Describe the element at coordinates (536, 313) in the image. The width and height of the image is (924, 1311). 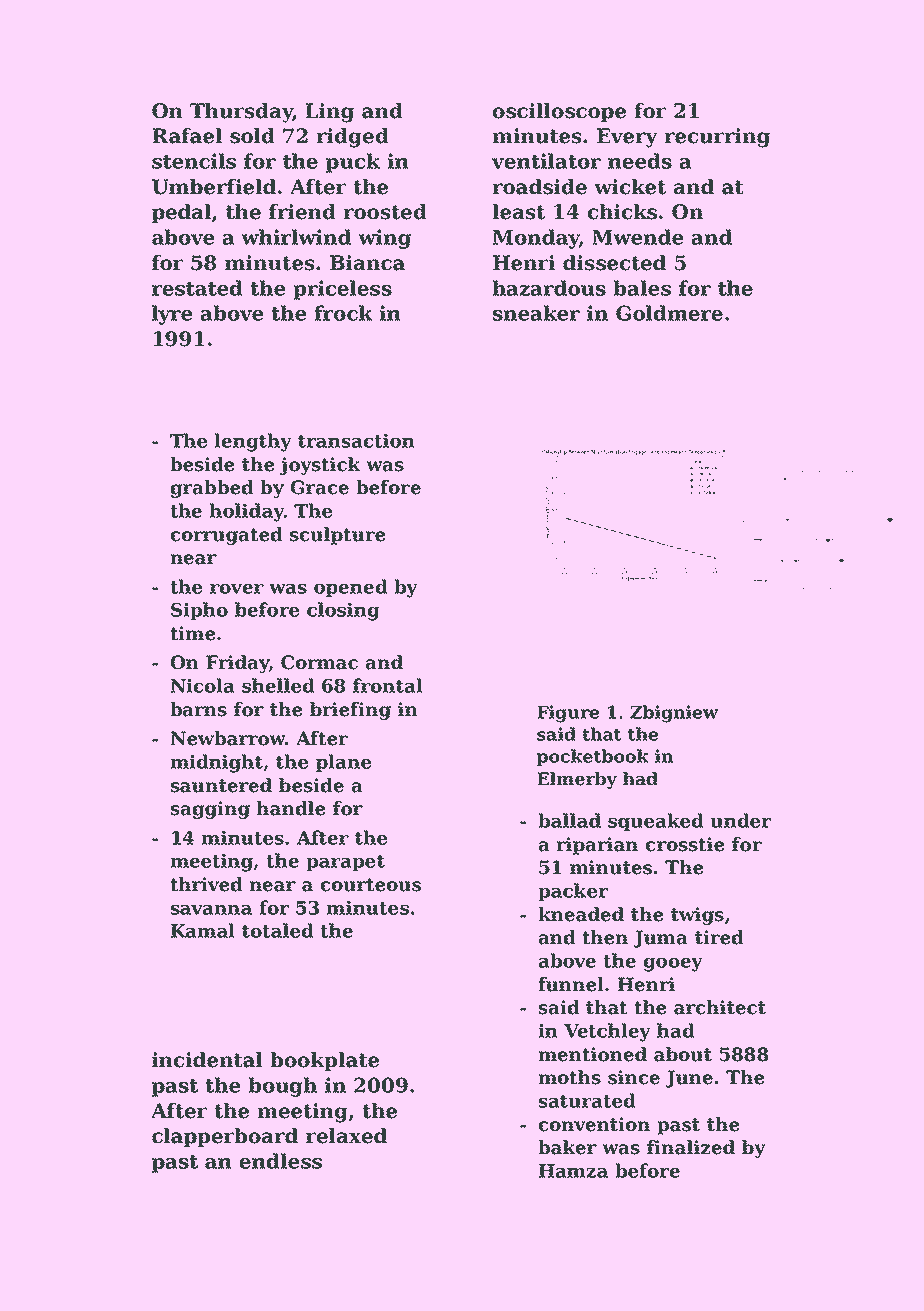
I see `sneaker` at that location.
